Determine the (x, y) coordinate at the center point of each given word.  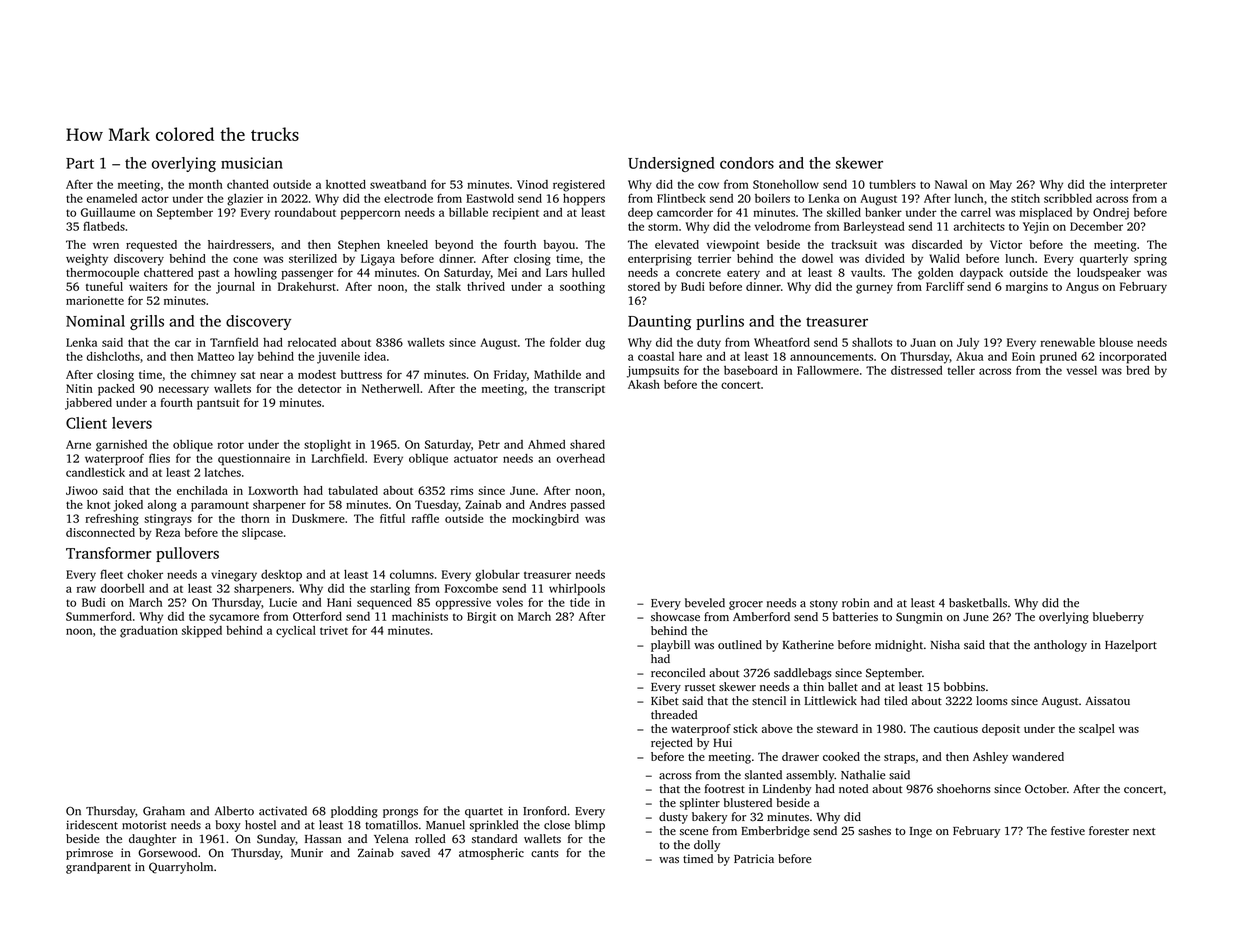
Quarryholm (181, 868)
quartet (484, 813)
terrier (714, 258)
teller (961, 370)
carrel (976, 212)
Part (80, 163)
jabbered (88, 404)
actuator (476, 459)
